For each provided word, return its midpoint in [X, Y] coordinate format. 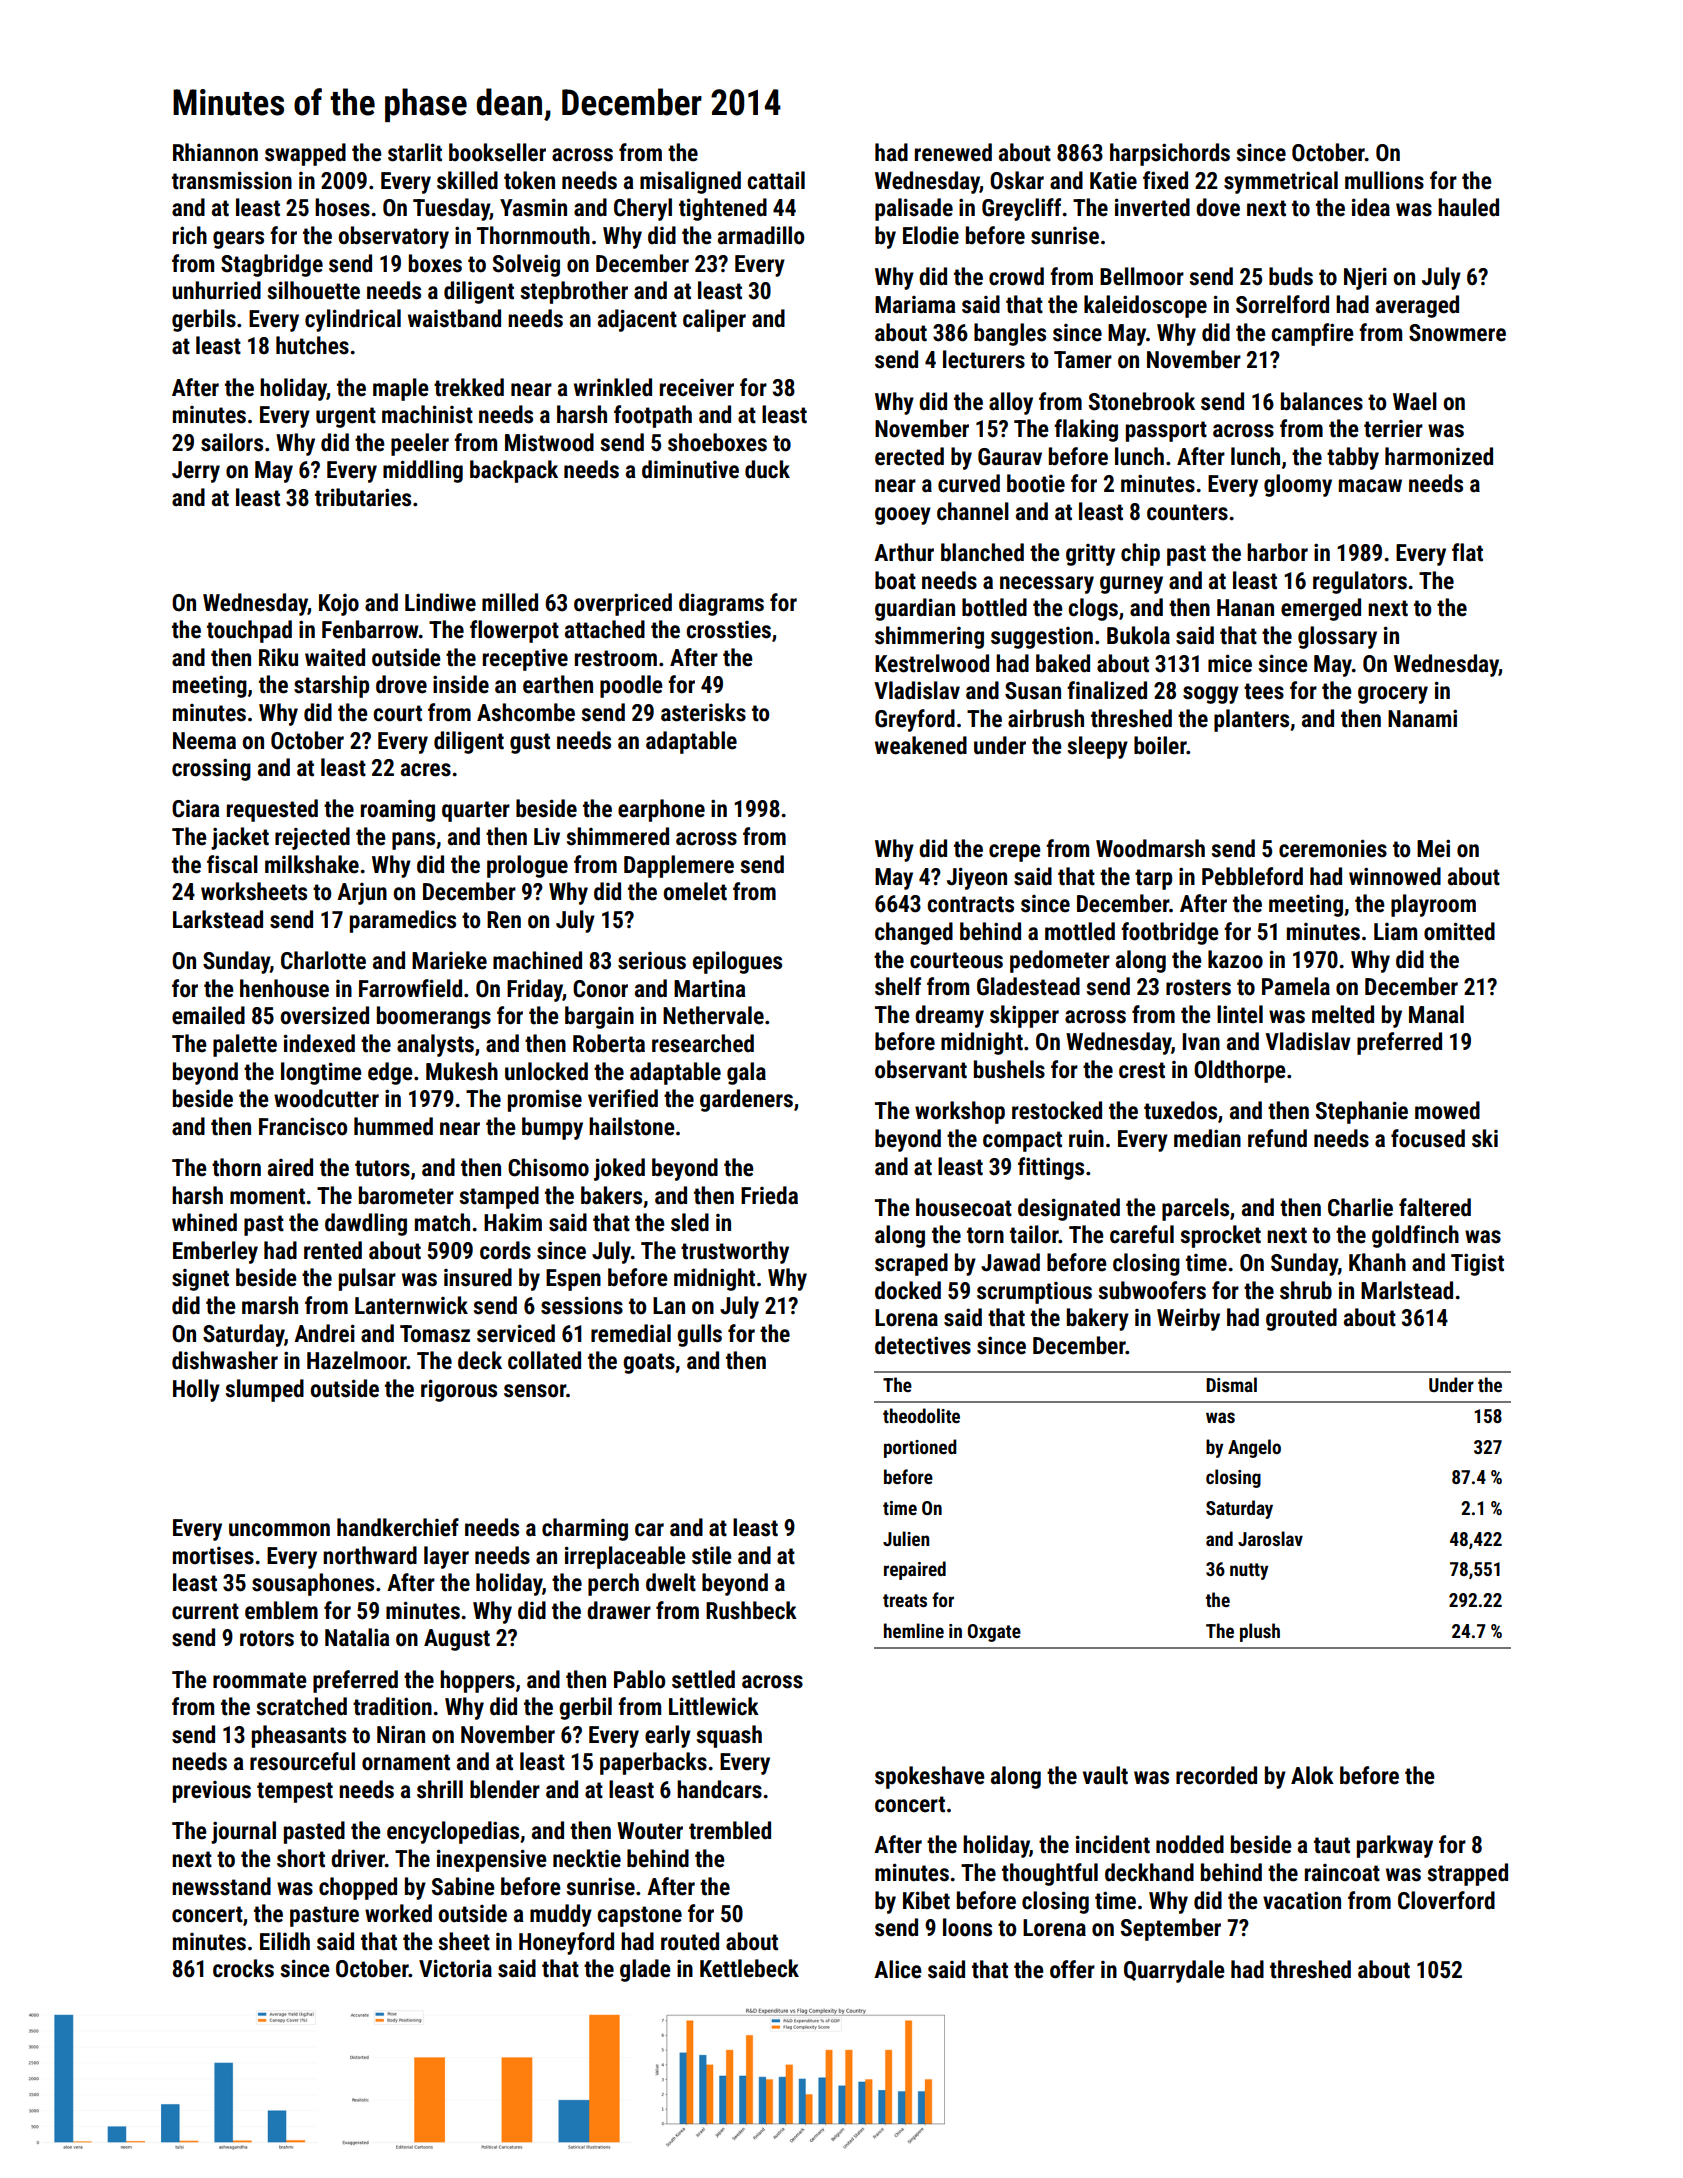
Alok [1312, 1775]
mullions [1384, 180]
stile [712, 1555]
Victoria [455, 1968]
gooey [903, 516]
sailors [232, 442]
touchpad [249, 631]
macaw [1370, 486]
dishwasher [225, 1360]
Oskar [1017, 180]
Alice [898, 1969]
